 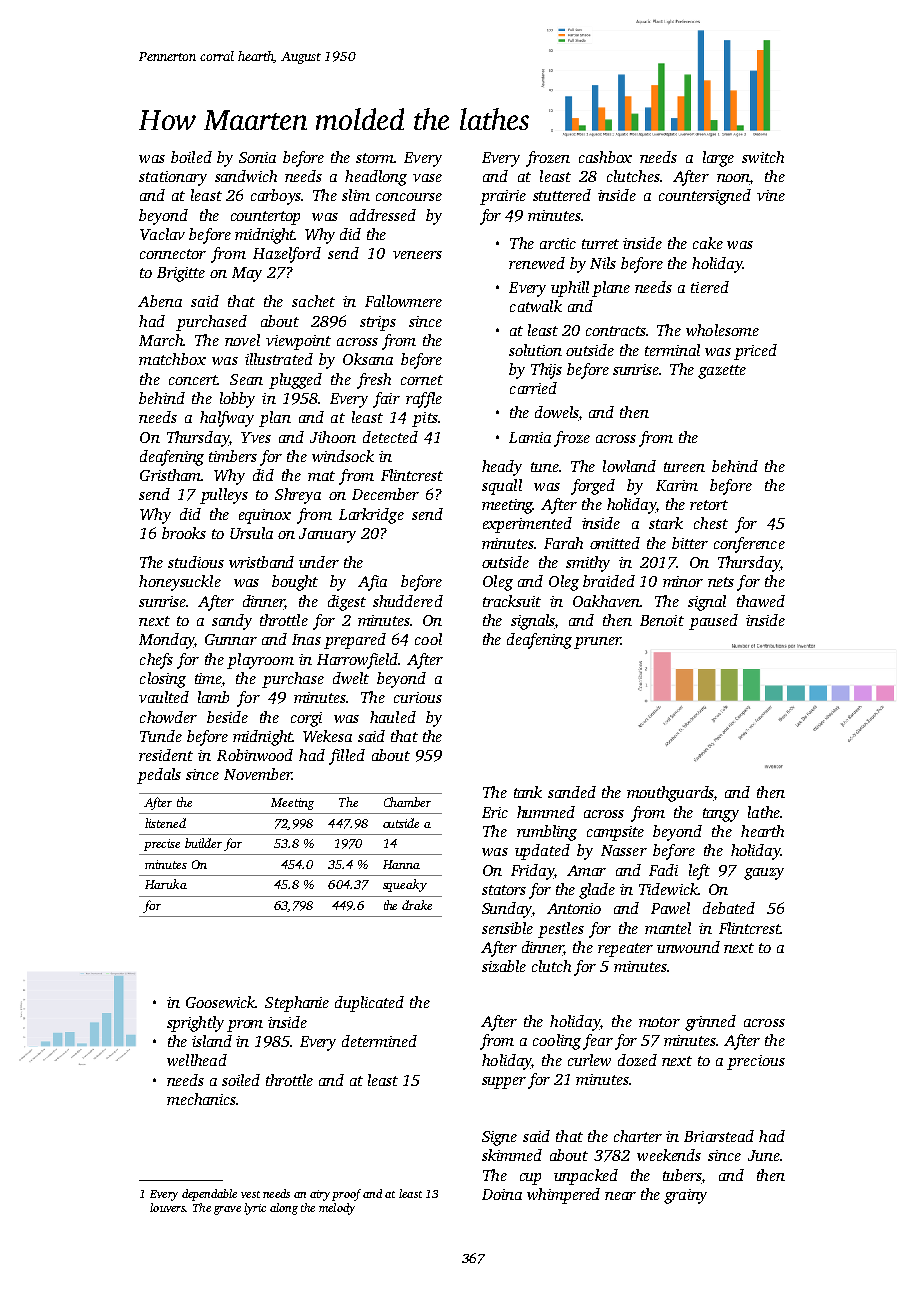 What do you see at coordinates (570, 289) in the image?
I see `uphill` at bounding box center [570, 289].
